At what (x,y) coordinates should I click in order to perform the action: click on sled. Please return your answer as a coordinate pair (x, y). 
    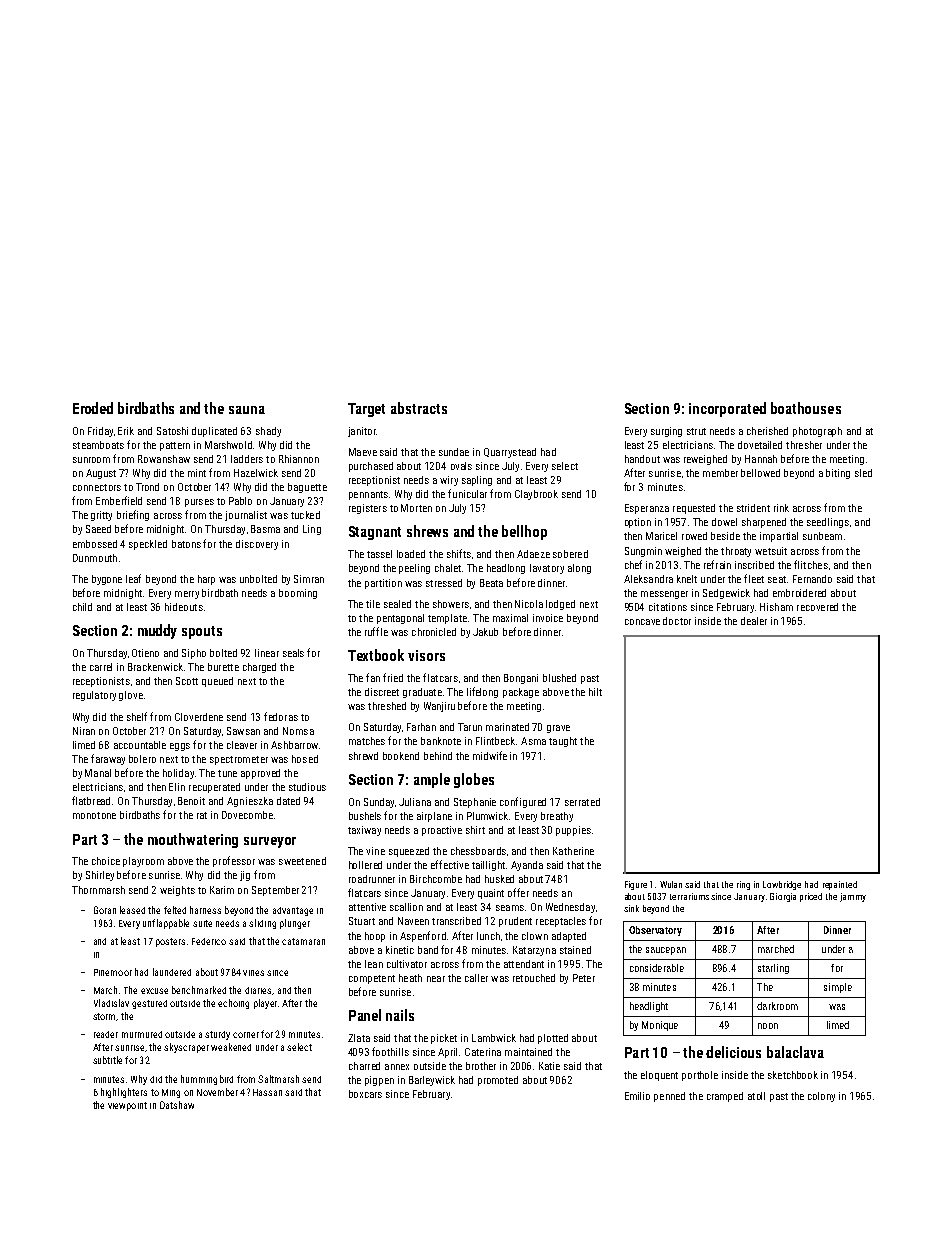
    Looking at the image, I should click on (863, 473).
